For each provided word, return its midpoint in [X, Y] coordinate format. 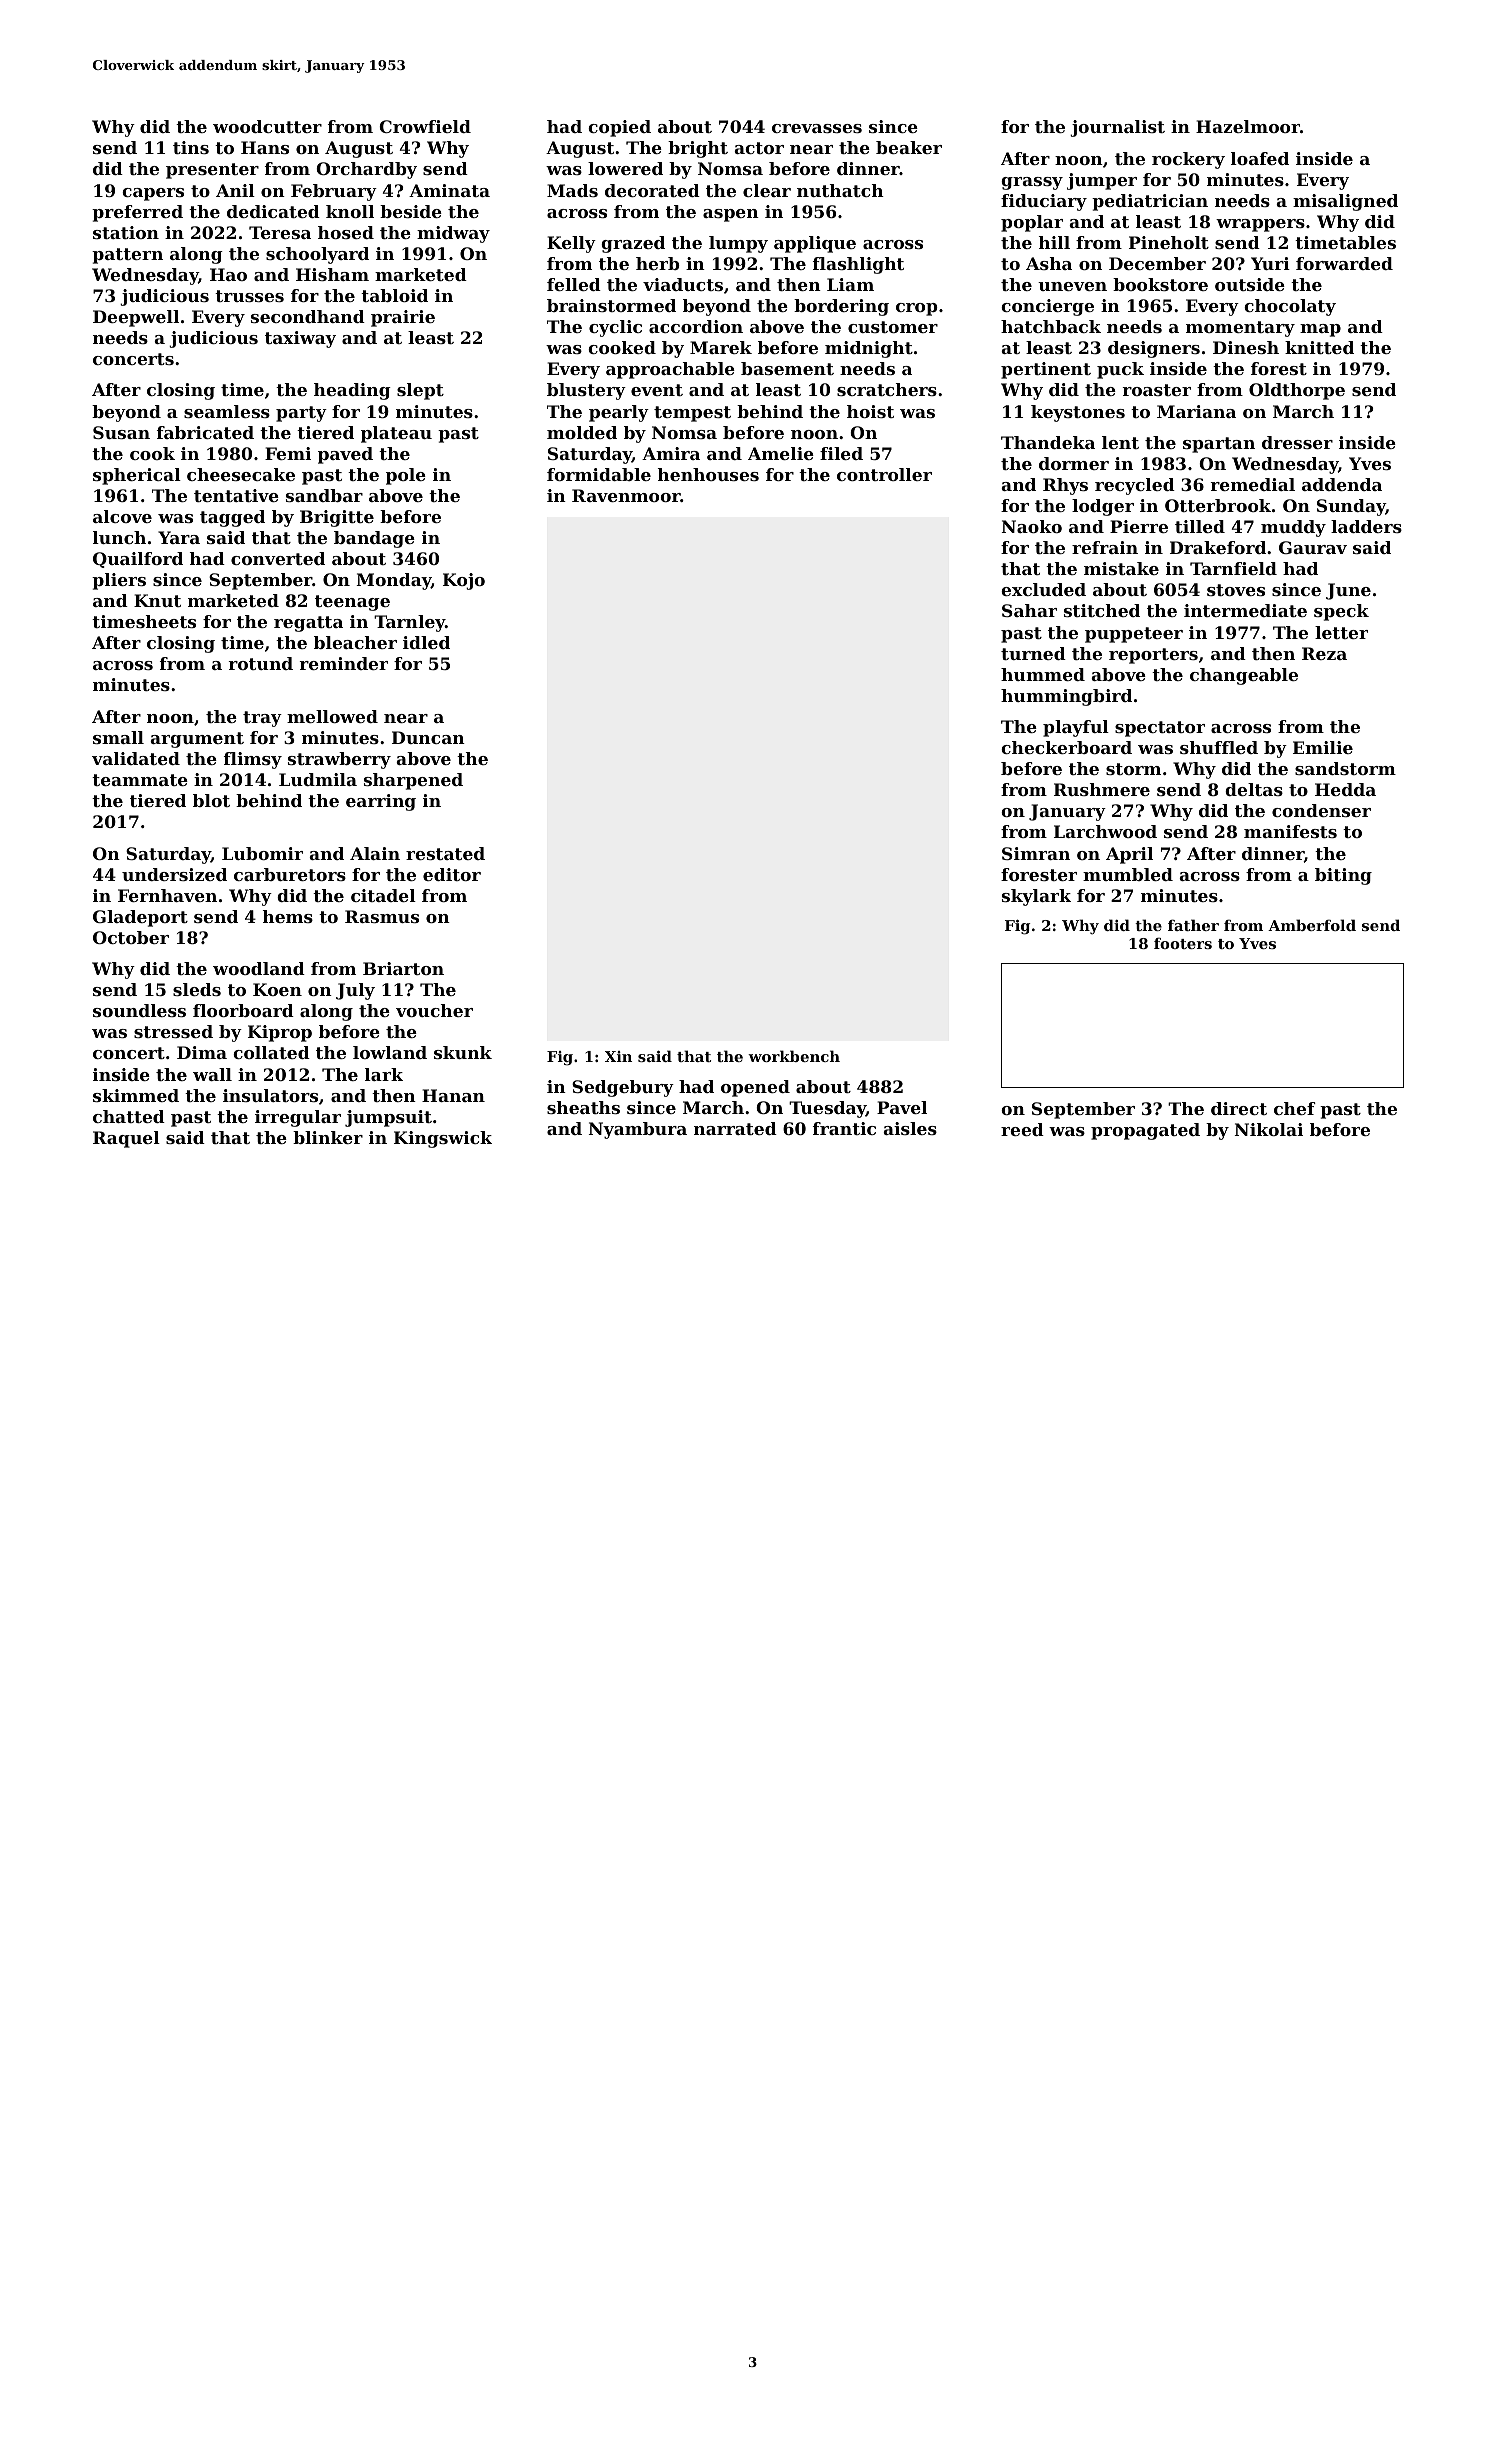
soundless [139, 1010]
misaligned [1345, 202]
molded [582, 432]
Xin [618, 1056]
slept [420, 391]
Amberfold [1312, 925]
